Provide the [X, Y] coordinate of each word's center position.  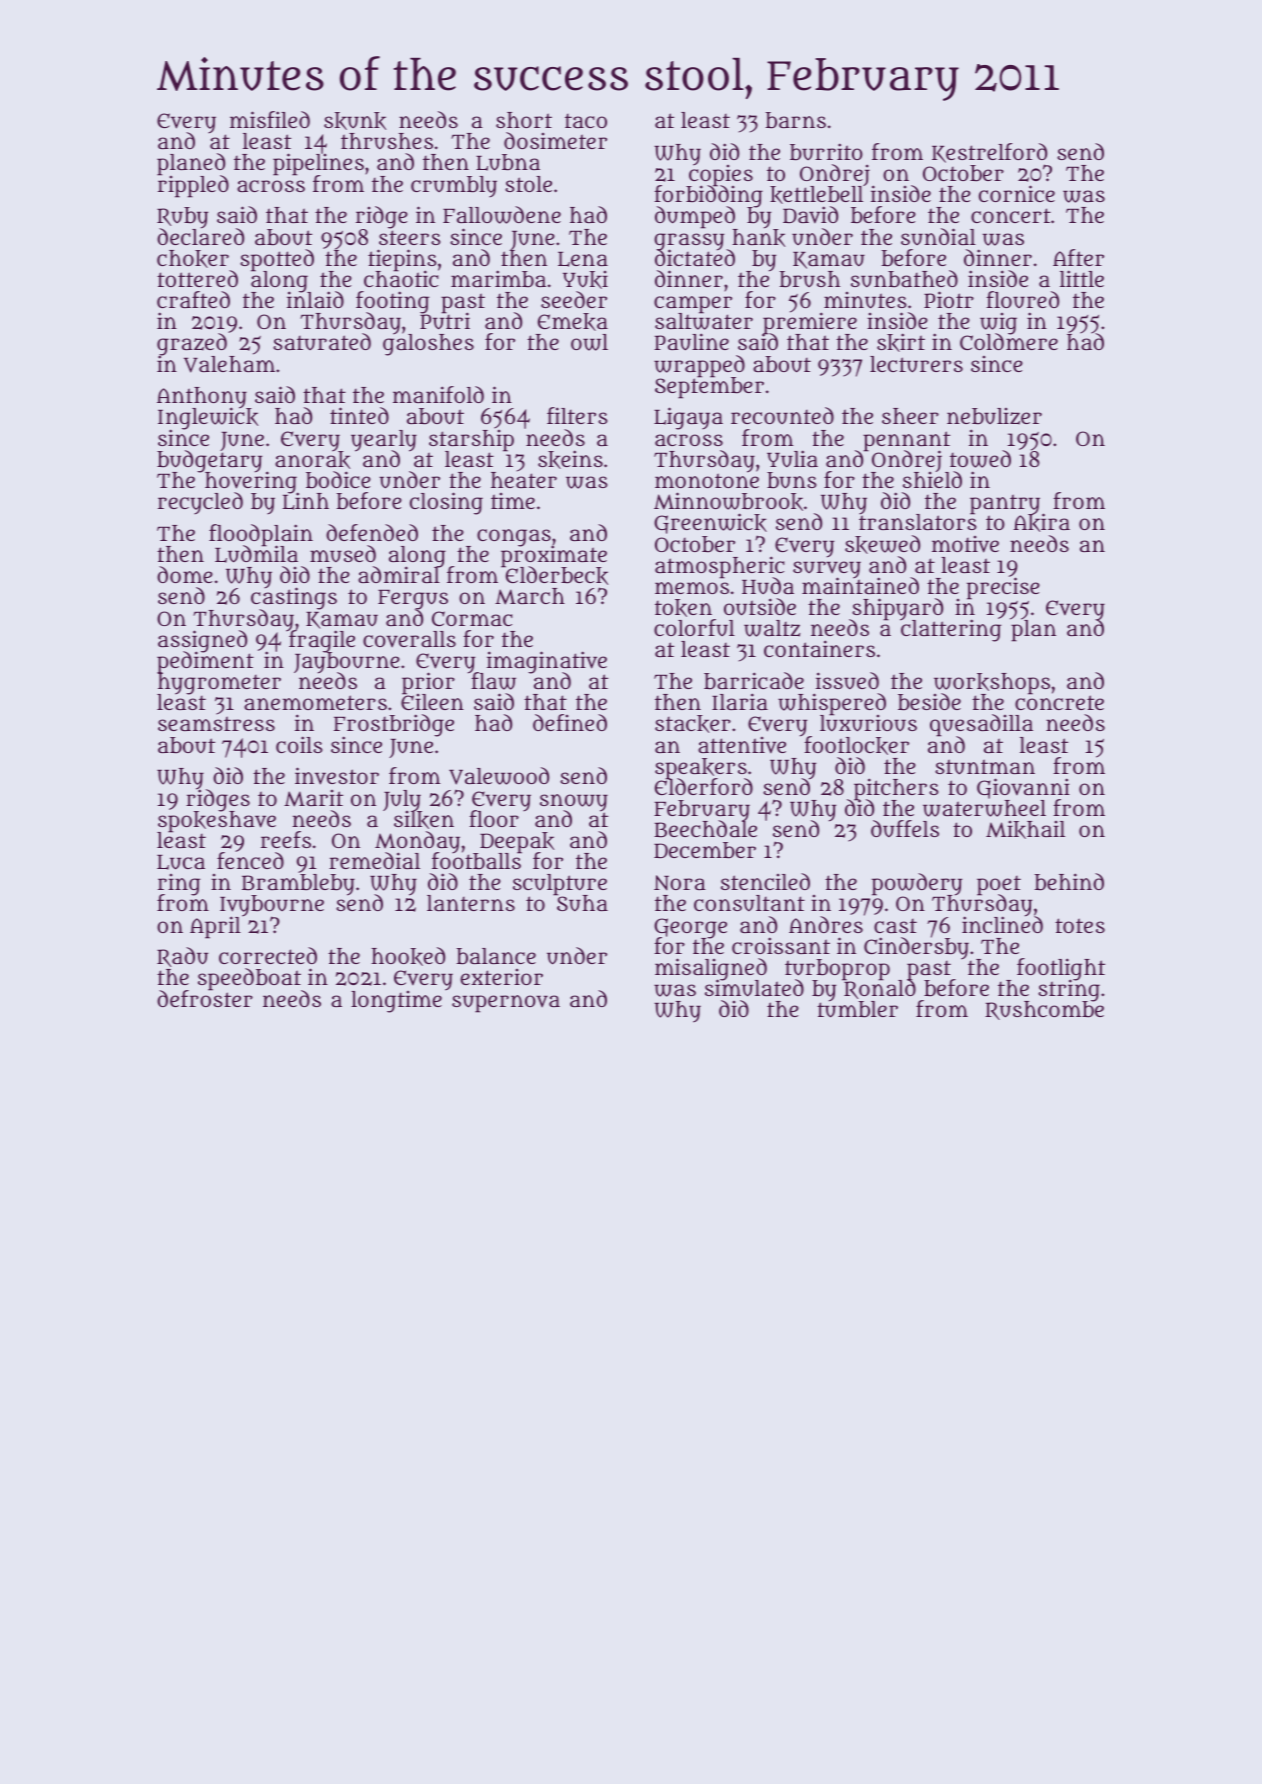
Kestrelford [989, 153]
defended [372, 532]
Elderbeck [555, 576]
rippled [193, 187]
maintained [860, 586]
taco [586, 121]
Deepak [517, 842]
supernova [506, 1004]
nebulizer [994, 416]
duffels [905, 828]
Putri [445, 322]
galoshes [428, 345]
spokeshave [217, 821]
